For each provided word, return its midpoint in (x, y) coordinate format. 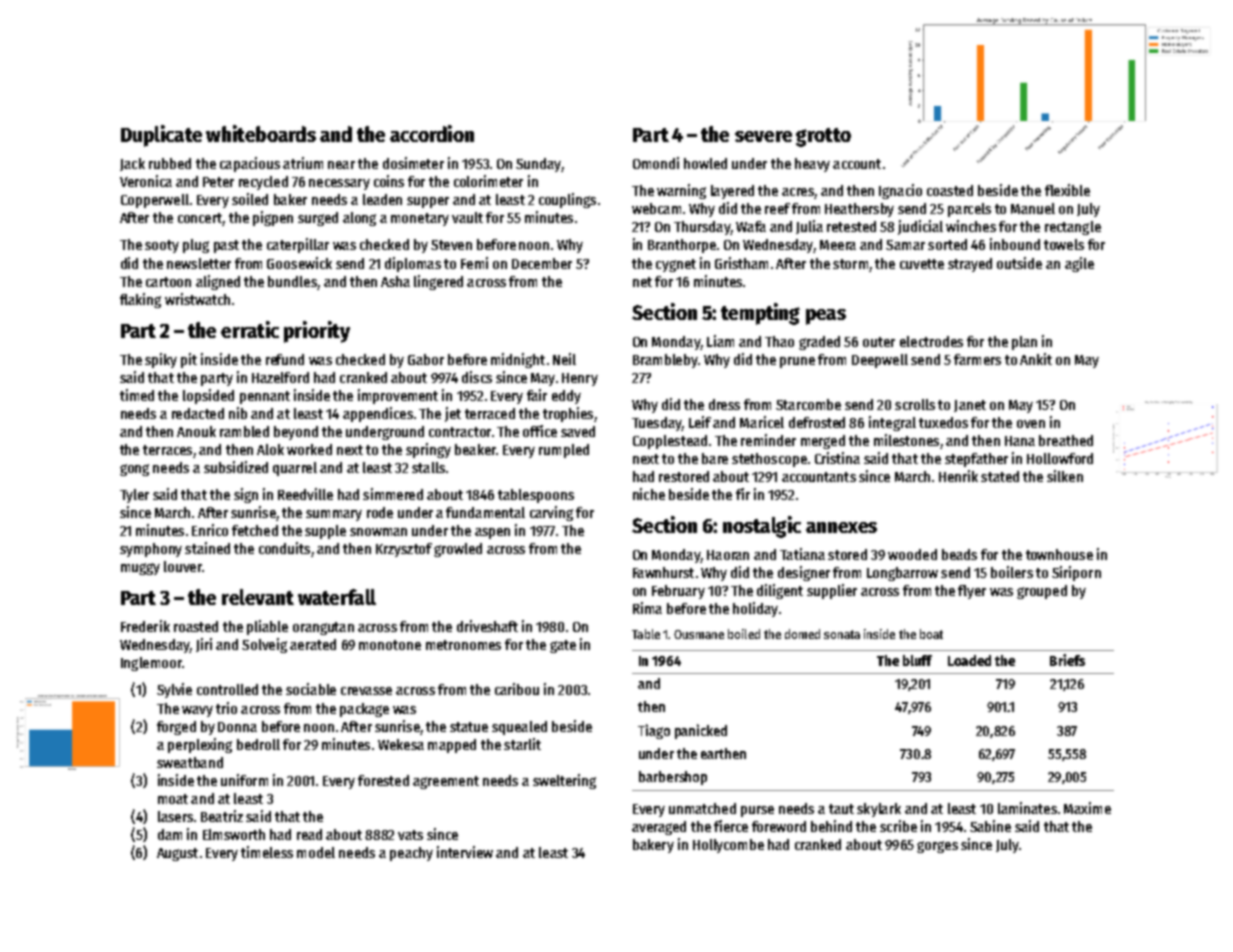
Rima (647, 608)
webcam (656, 208)
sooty (162, 246)
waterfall (337, 597)
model (316, 852)
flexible (1067, 190)
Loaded (969, 660)
